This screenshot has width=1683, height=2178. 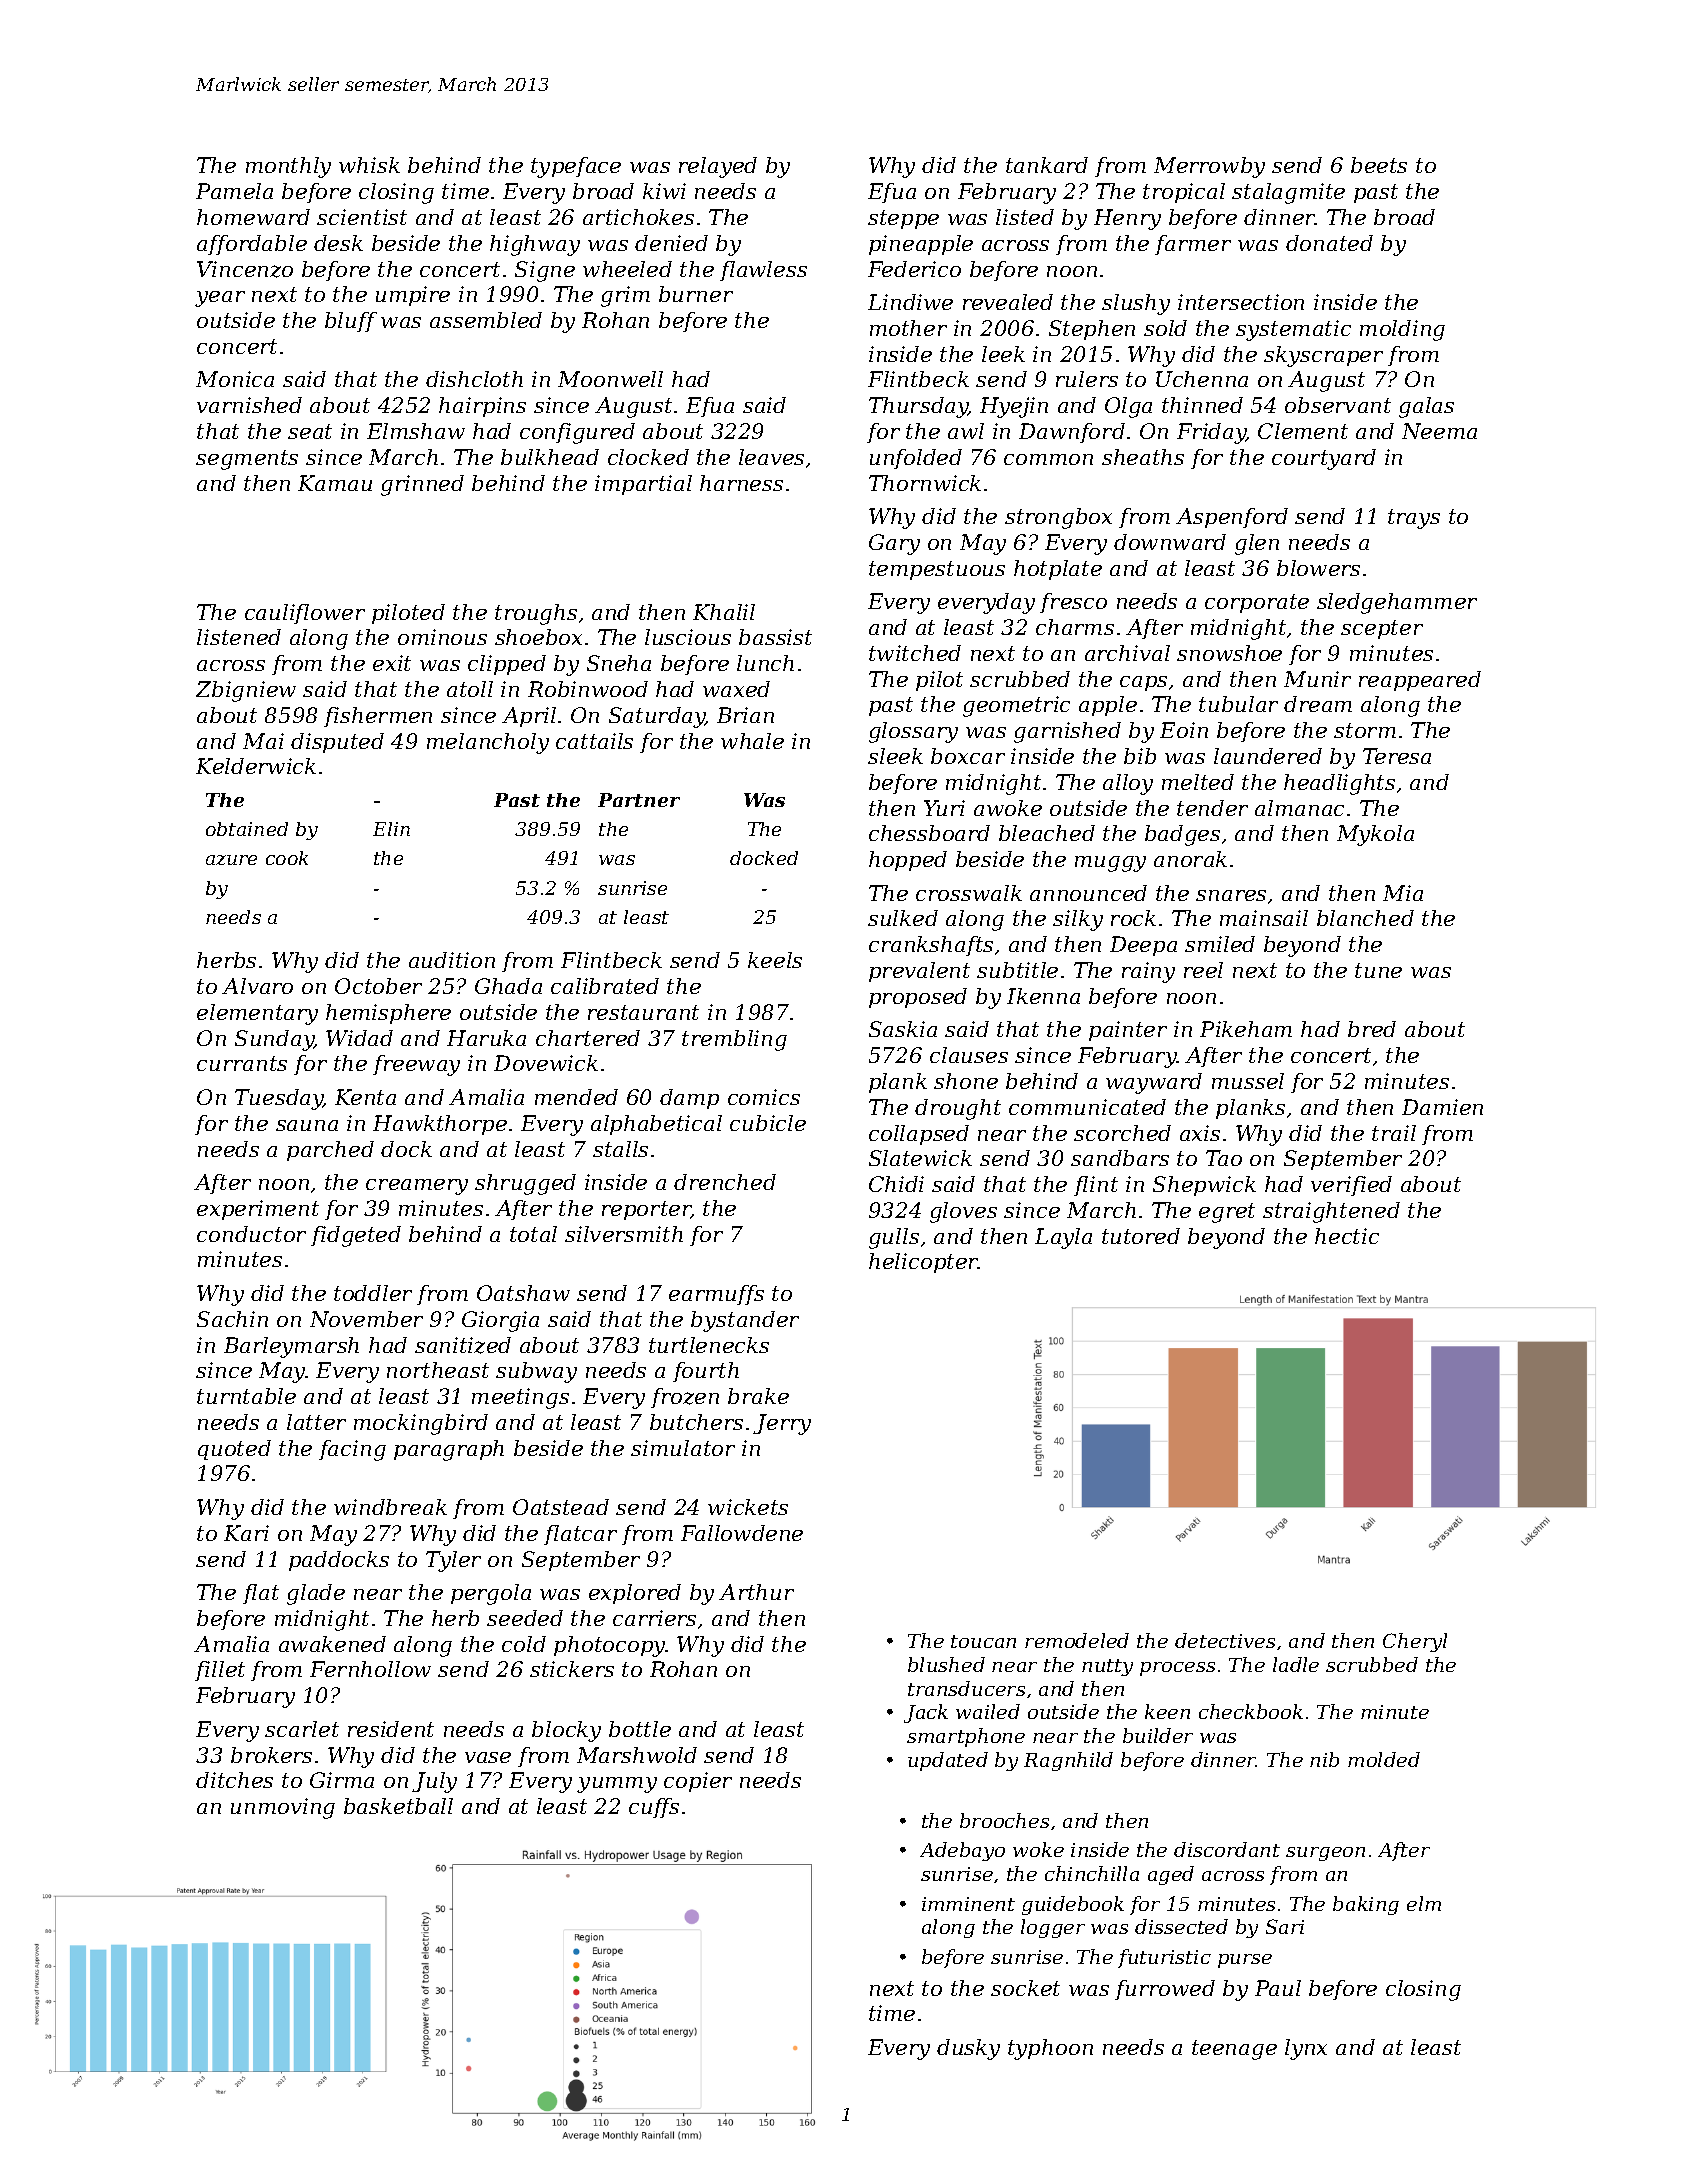 I want to click on Merrowby, so click(x=1209, y=167).
